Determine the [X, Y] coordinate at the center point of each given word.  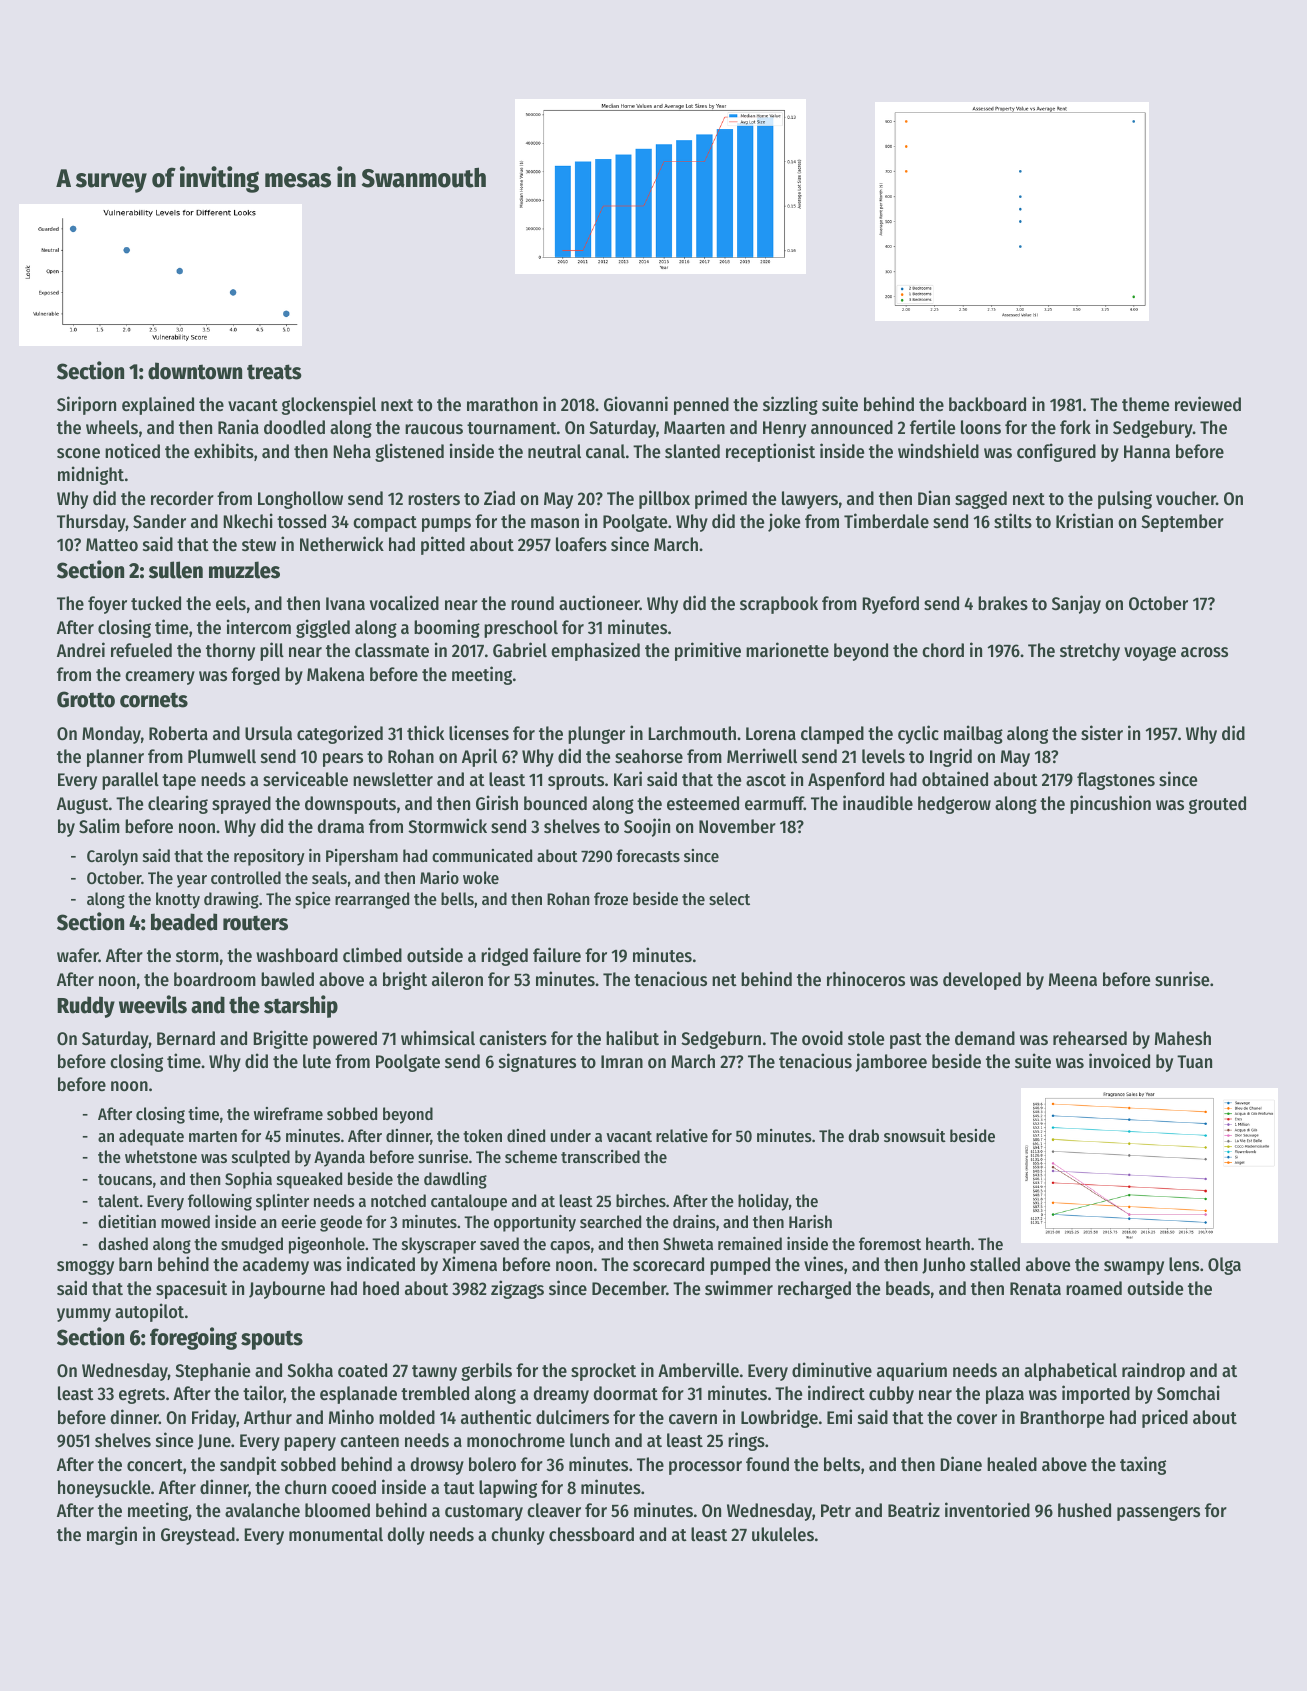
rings [746, 1441]
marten [213, 1136]
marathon [502, 404]
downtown [195, 371]
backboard [987, 404]
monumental [336, 1534]
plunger [596, 735]
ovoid [822, 1037]
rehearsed [1090, 1038]
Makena [335, 674]
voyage [1150, 653]
